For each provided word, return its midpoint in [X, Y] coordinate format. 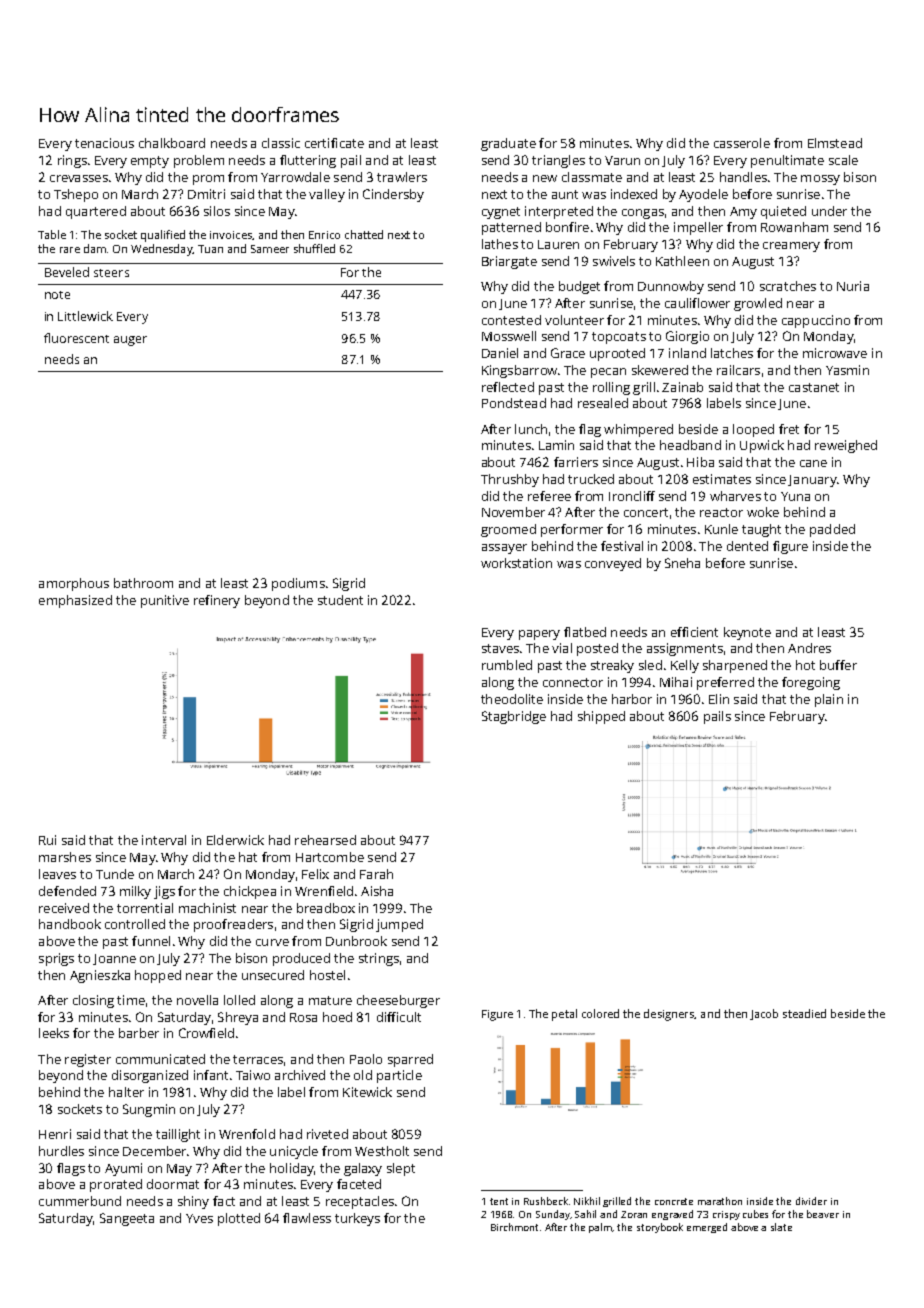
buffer [838, 665]
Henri [55, 1134]
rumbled [507, 665]
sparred [410, 1060]
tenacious [104, 143]
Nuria [853, 286]
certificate [334, 143]
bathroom [143, 583]
